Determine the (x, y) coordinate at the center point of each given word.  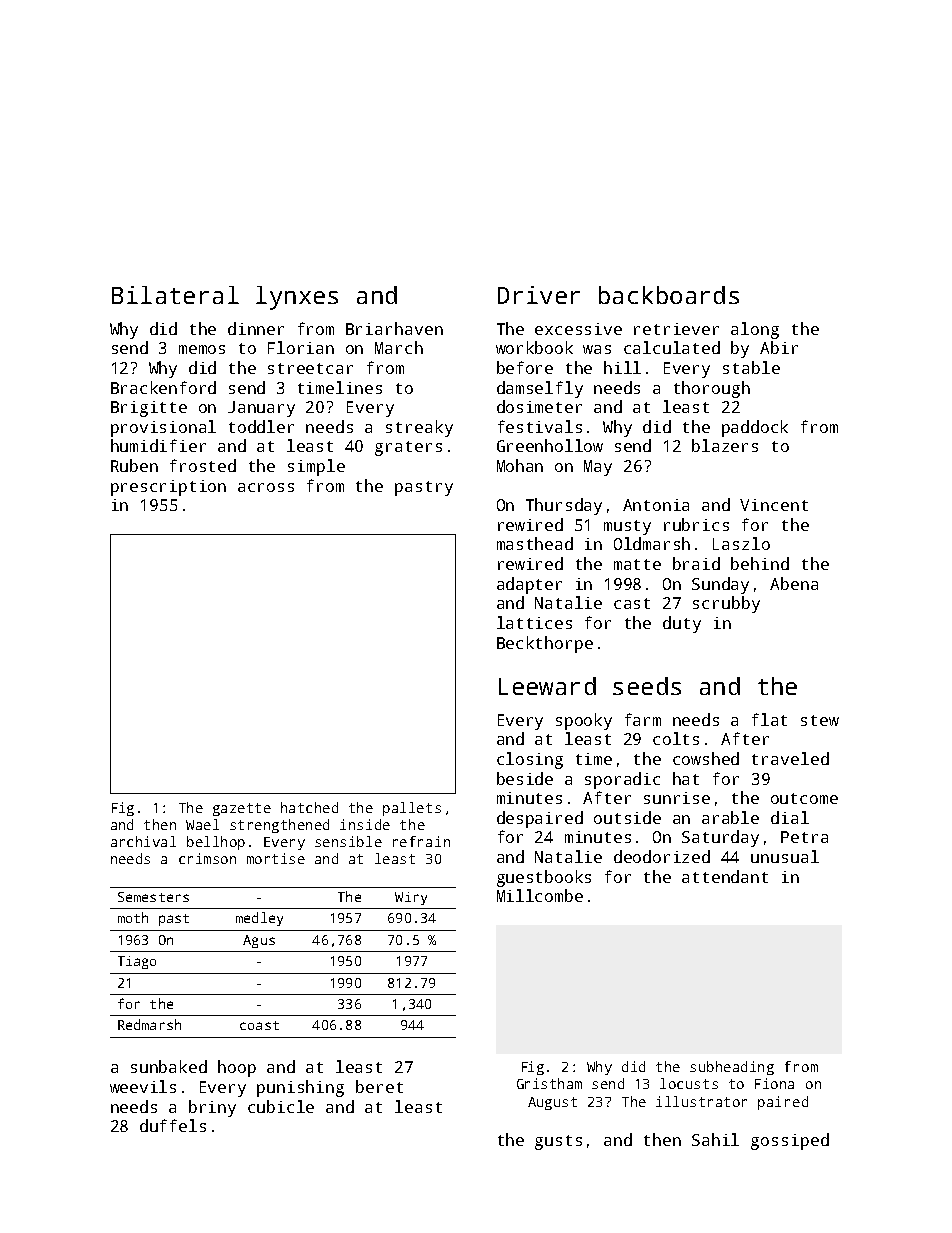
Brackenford (163, 387)
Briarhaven (394, 328)
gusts (558, 1142)
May (598, 468)
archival (143, 841)
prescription (168, 488)
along (755, 330)
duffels (173, 1125)
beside (525, 778)
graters (408, 448)
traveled (790, 758)
